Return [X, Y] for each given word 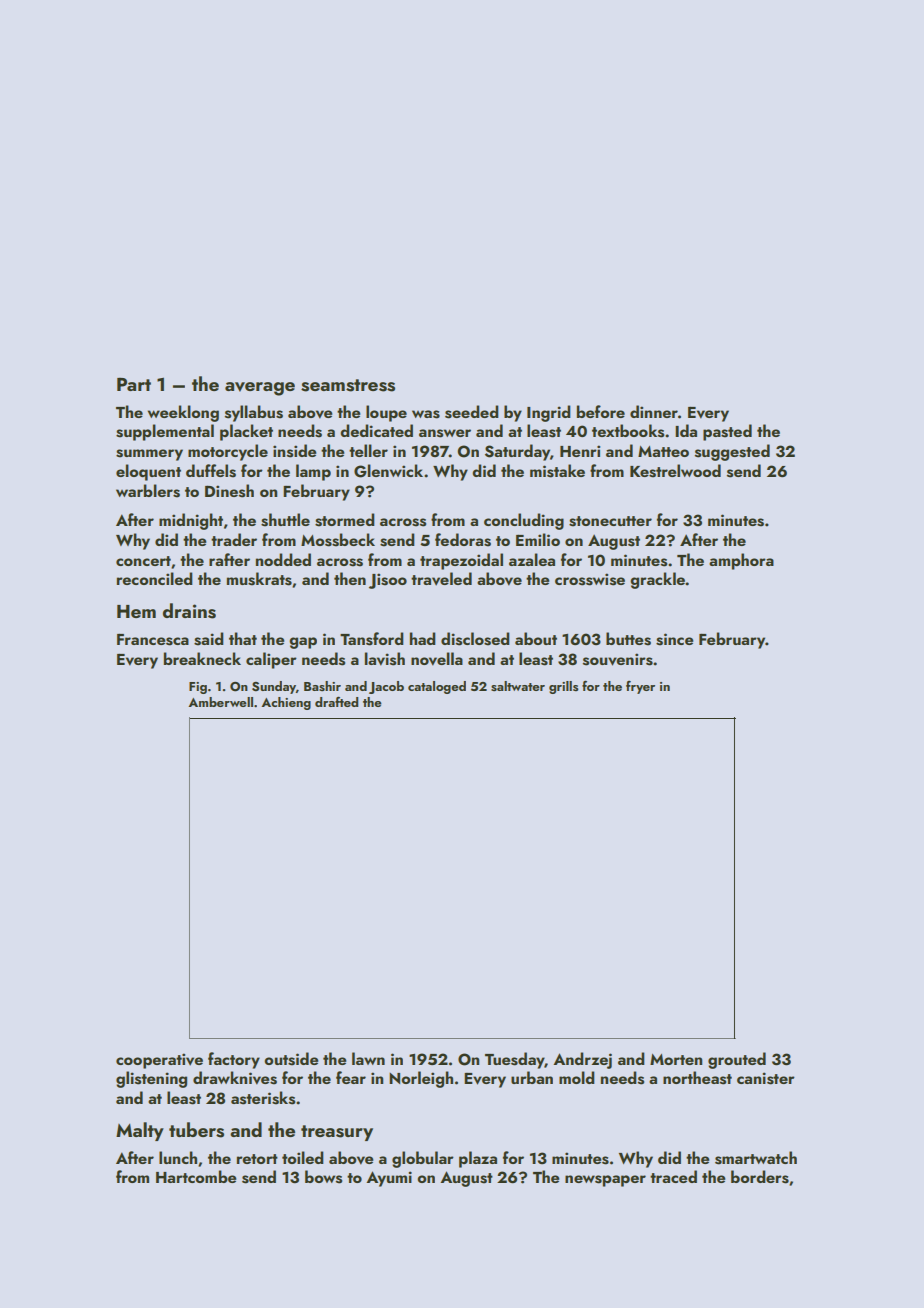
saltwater [518, 686]
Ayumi [389, 1179]
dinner [654, 411]
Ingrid [549, 413]
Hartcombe [196, 1176]
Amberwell [220, 702]
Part [134, 384]
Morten [676, 1059]
